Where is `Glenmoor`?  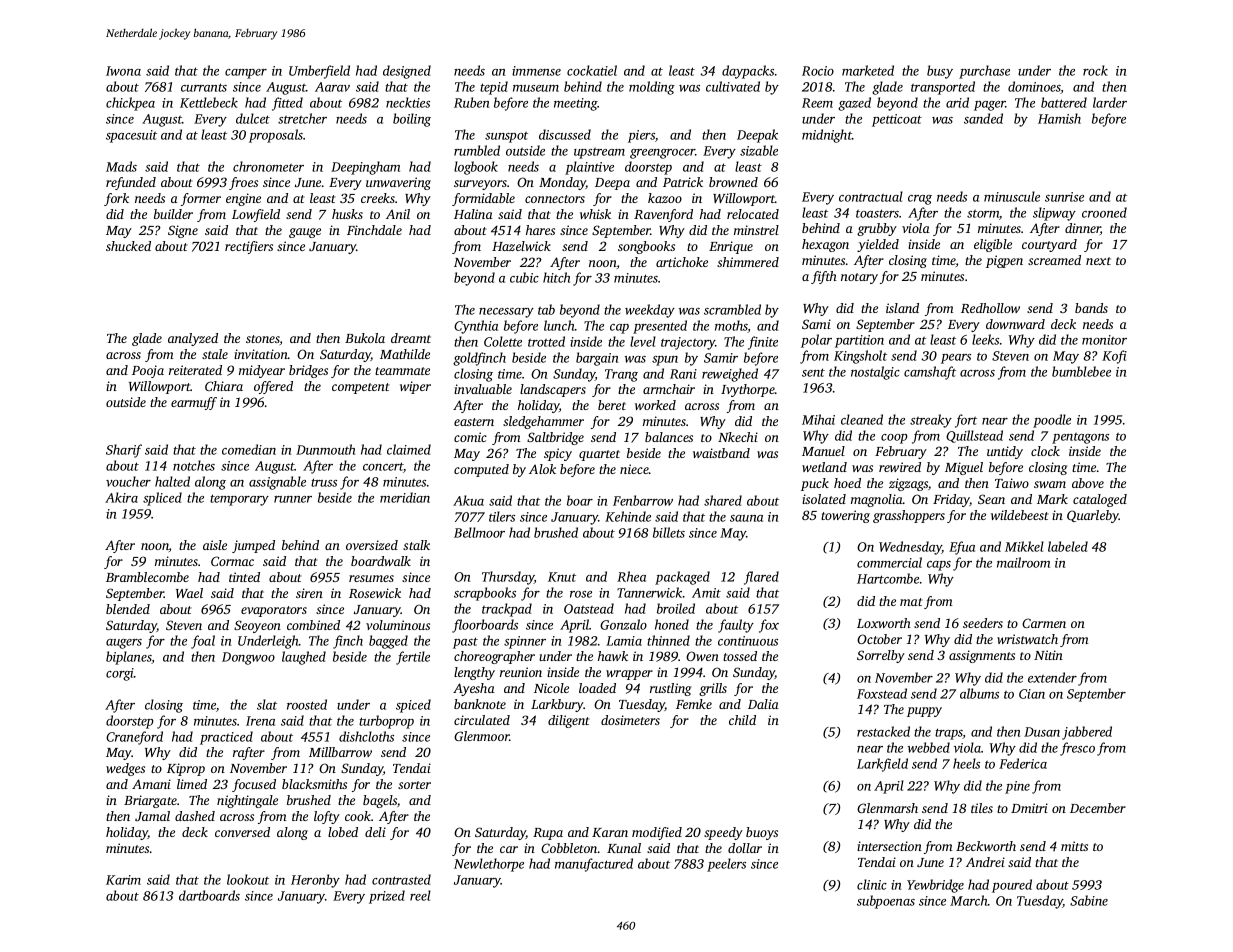
Glenmoor is located at coordinates (482, 736).
